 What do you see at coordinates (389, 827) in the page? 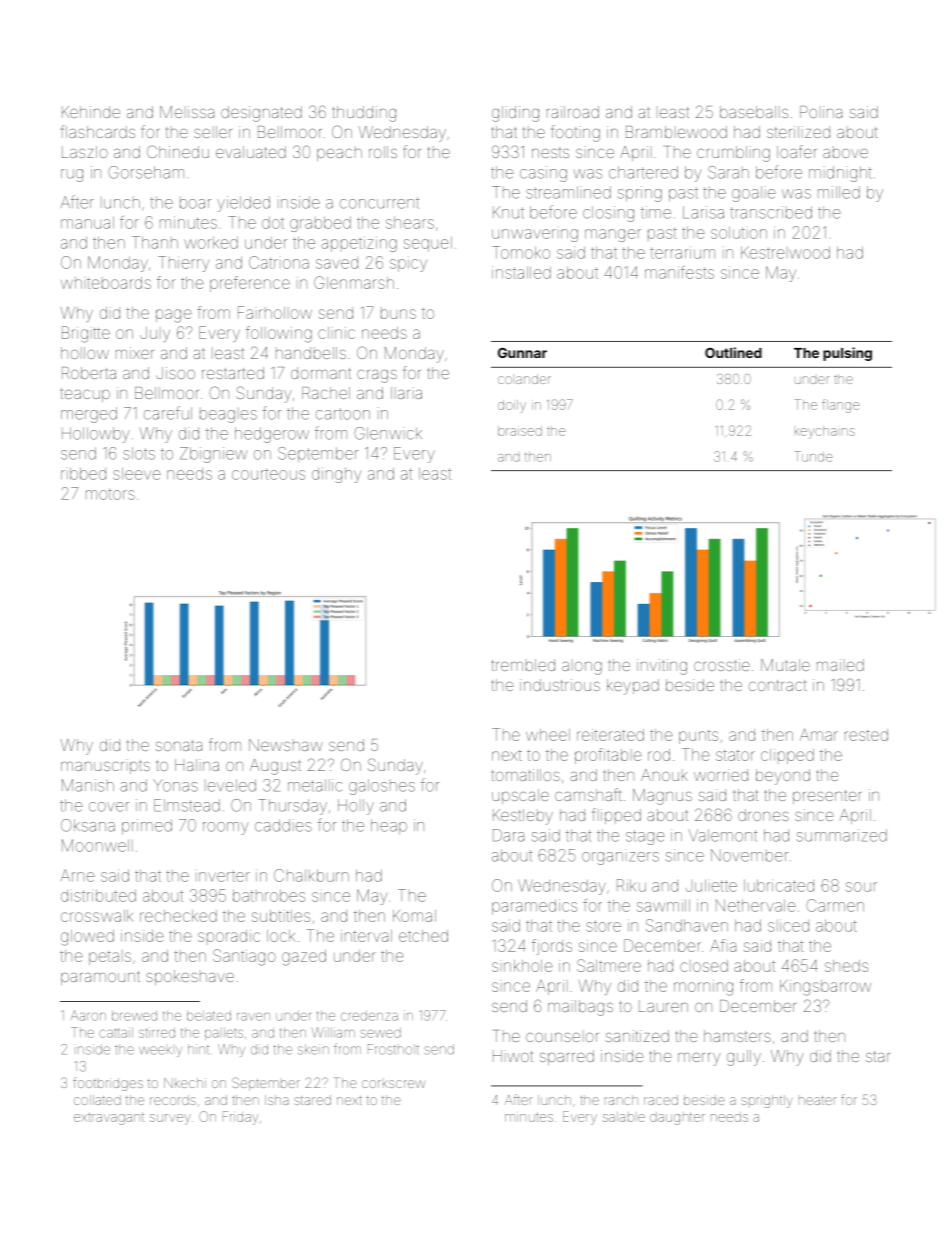
I see `heap` at bounding box center [389, 827].
